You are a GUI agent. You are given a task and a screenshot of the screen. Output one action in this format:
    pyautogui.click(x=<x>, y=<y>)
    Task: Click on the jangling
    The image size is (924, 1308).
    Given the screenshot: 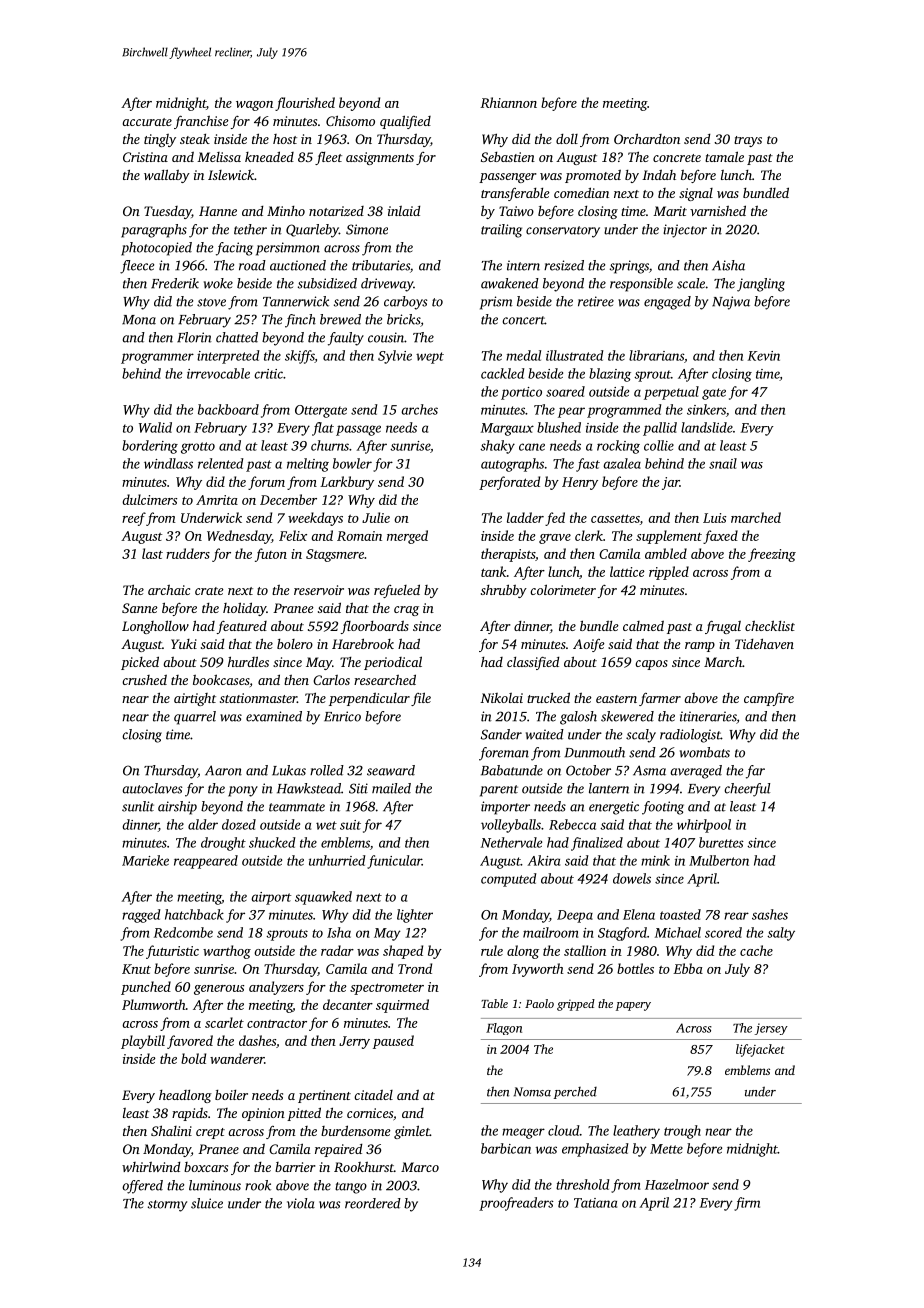 What is the action you would take?
    pyautogui.click(x=761, y=285)
